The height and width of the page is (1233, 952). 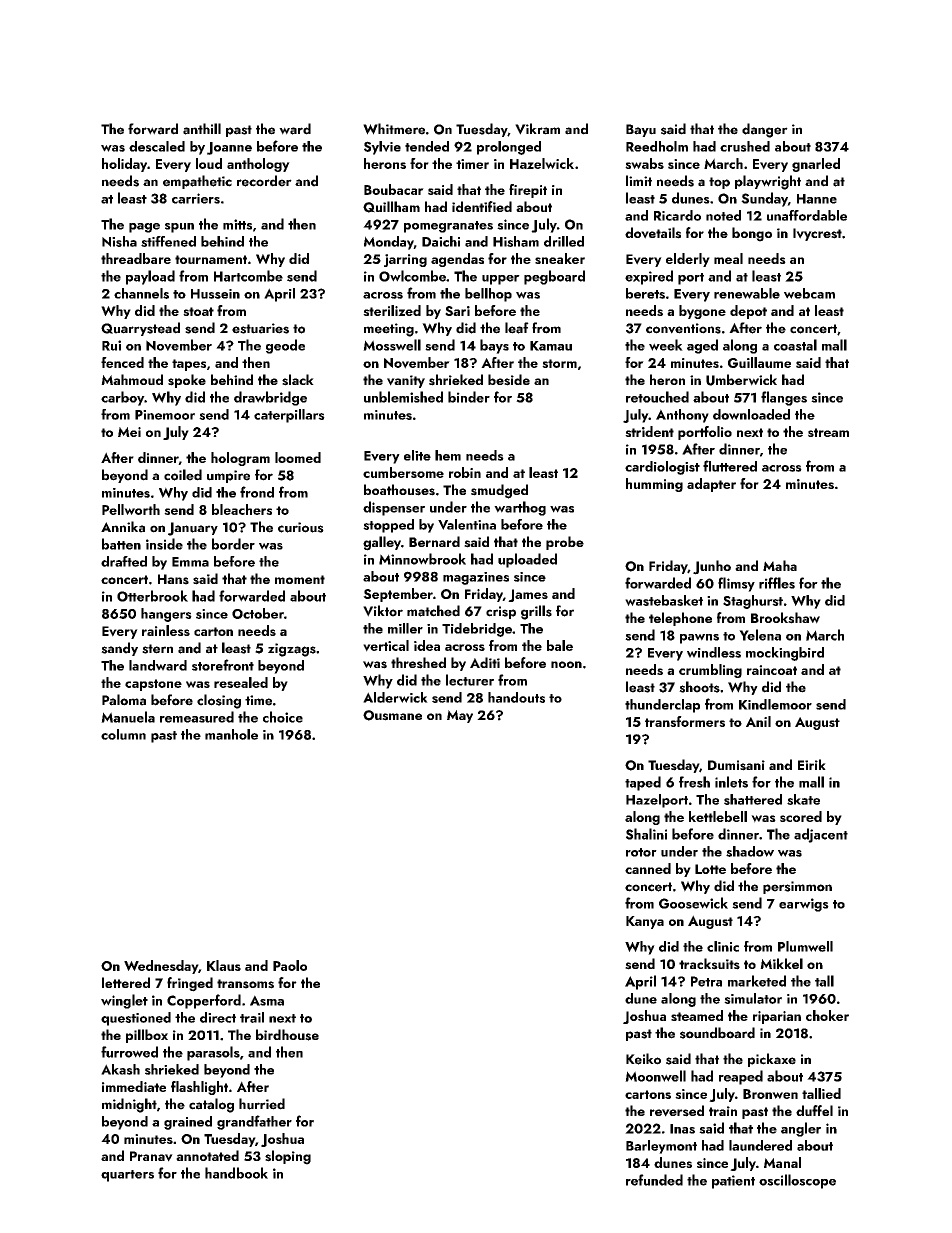 What do you see at coordinates (270, 398) in the page?
I see `drawbridge` at bounding box center [270, 398].
